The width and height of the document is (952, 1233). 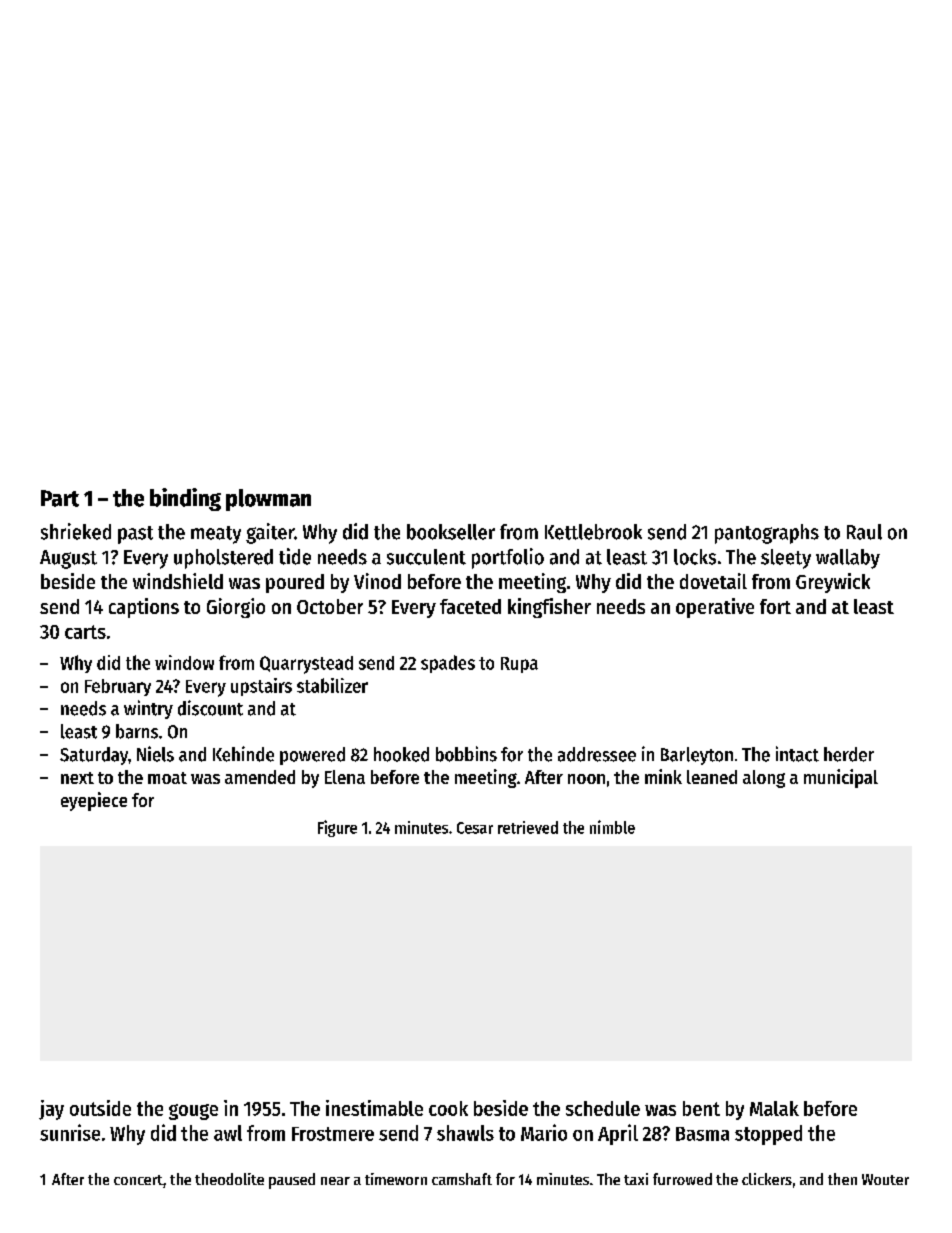 I want to click on theodolite, so click(x=229, y=1179).
